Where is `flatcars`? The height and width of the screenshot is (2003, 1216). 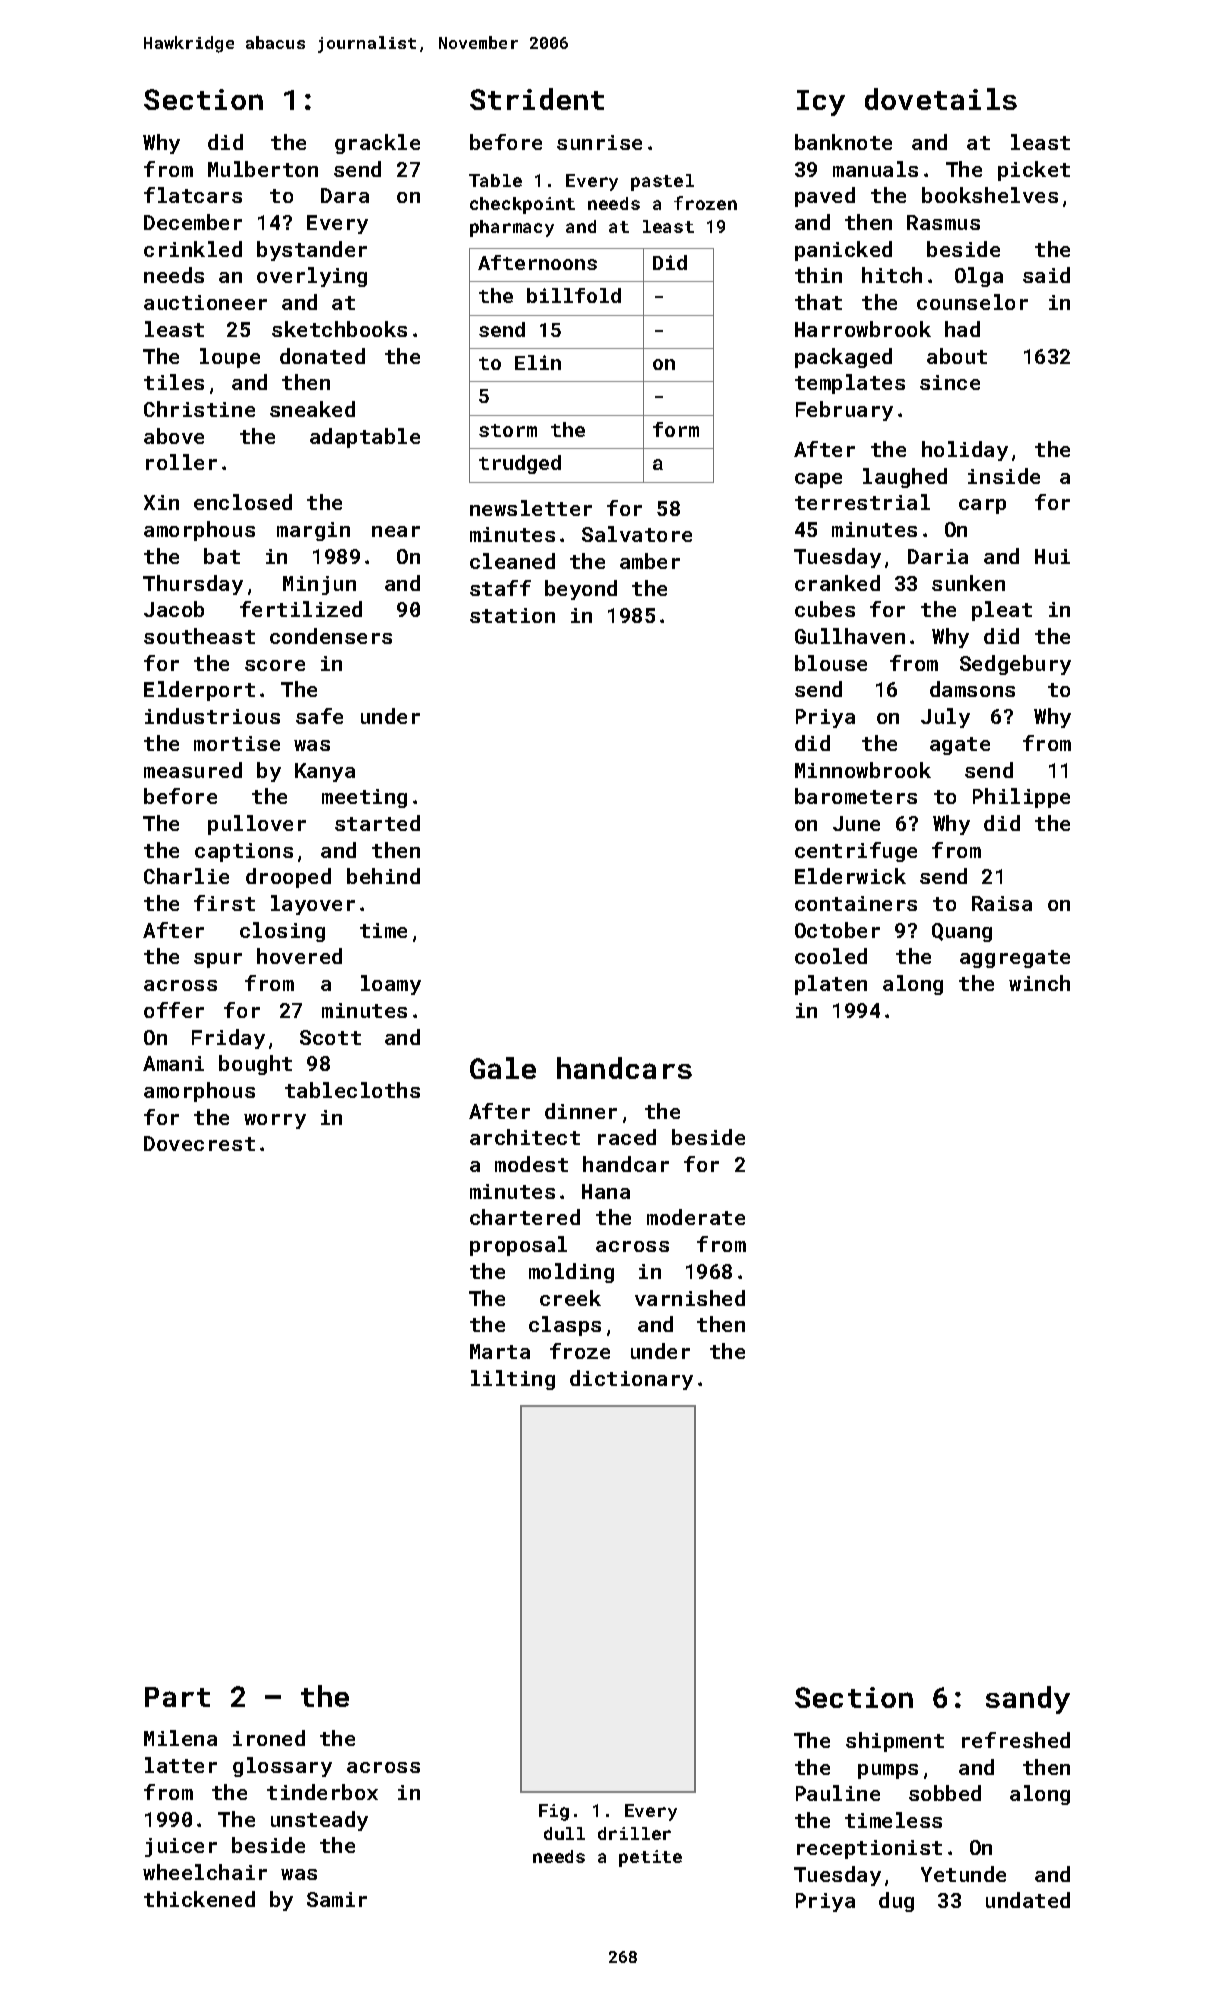 flatcars is located at coordinates (193, 195).
